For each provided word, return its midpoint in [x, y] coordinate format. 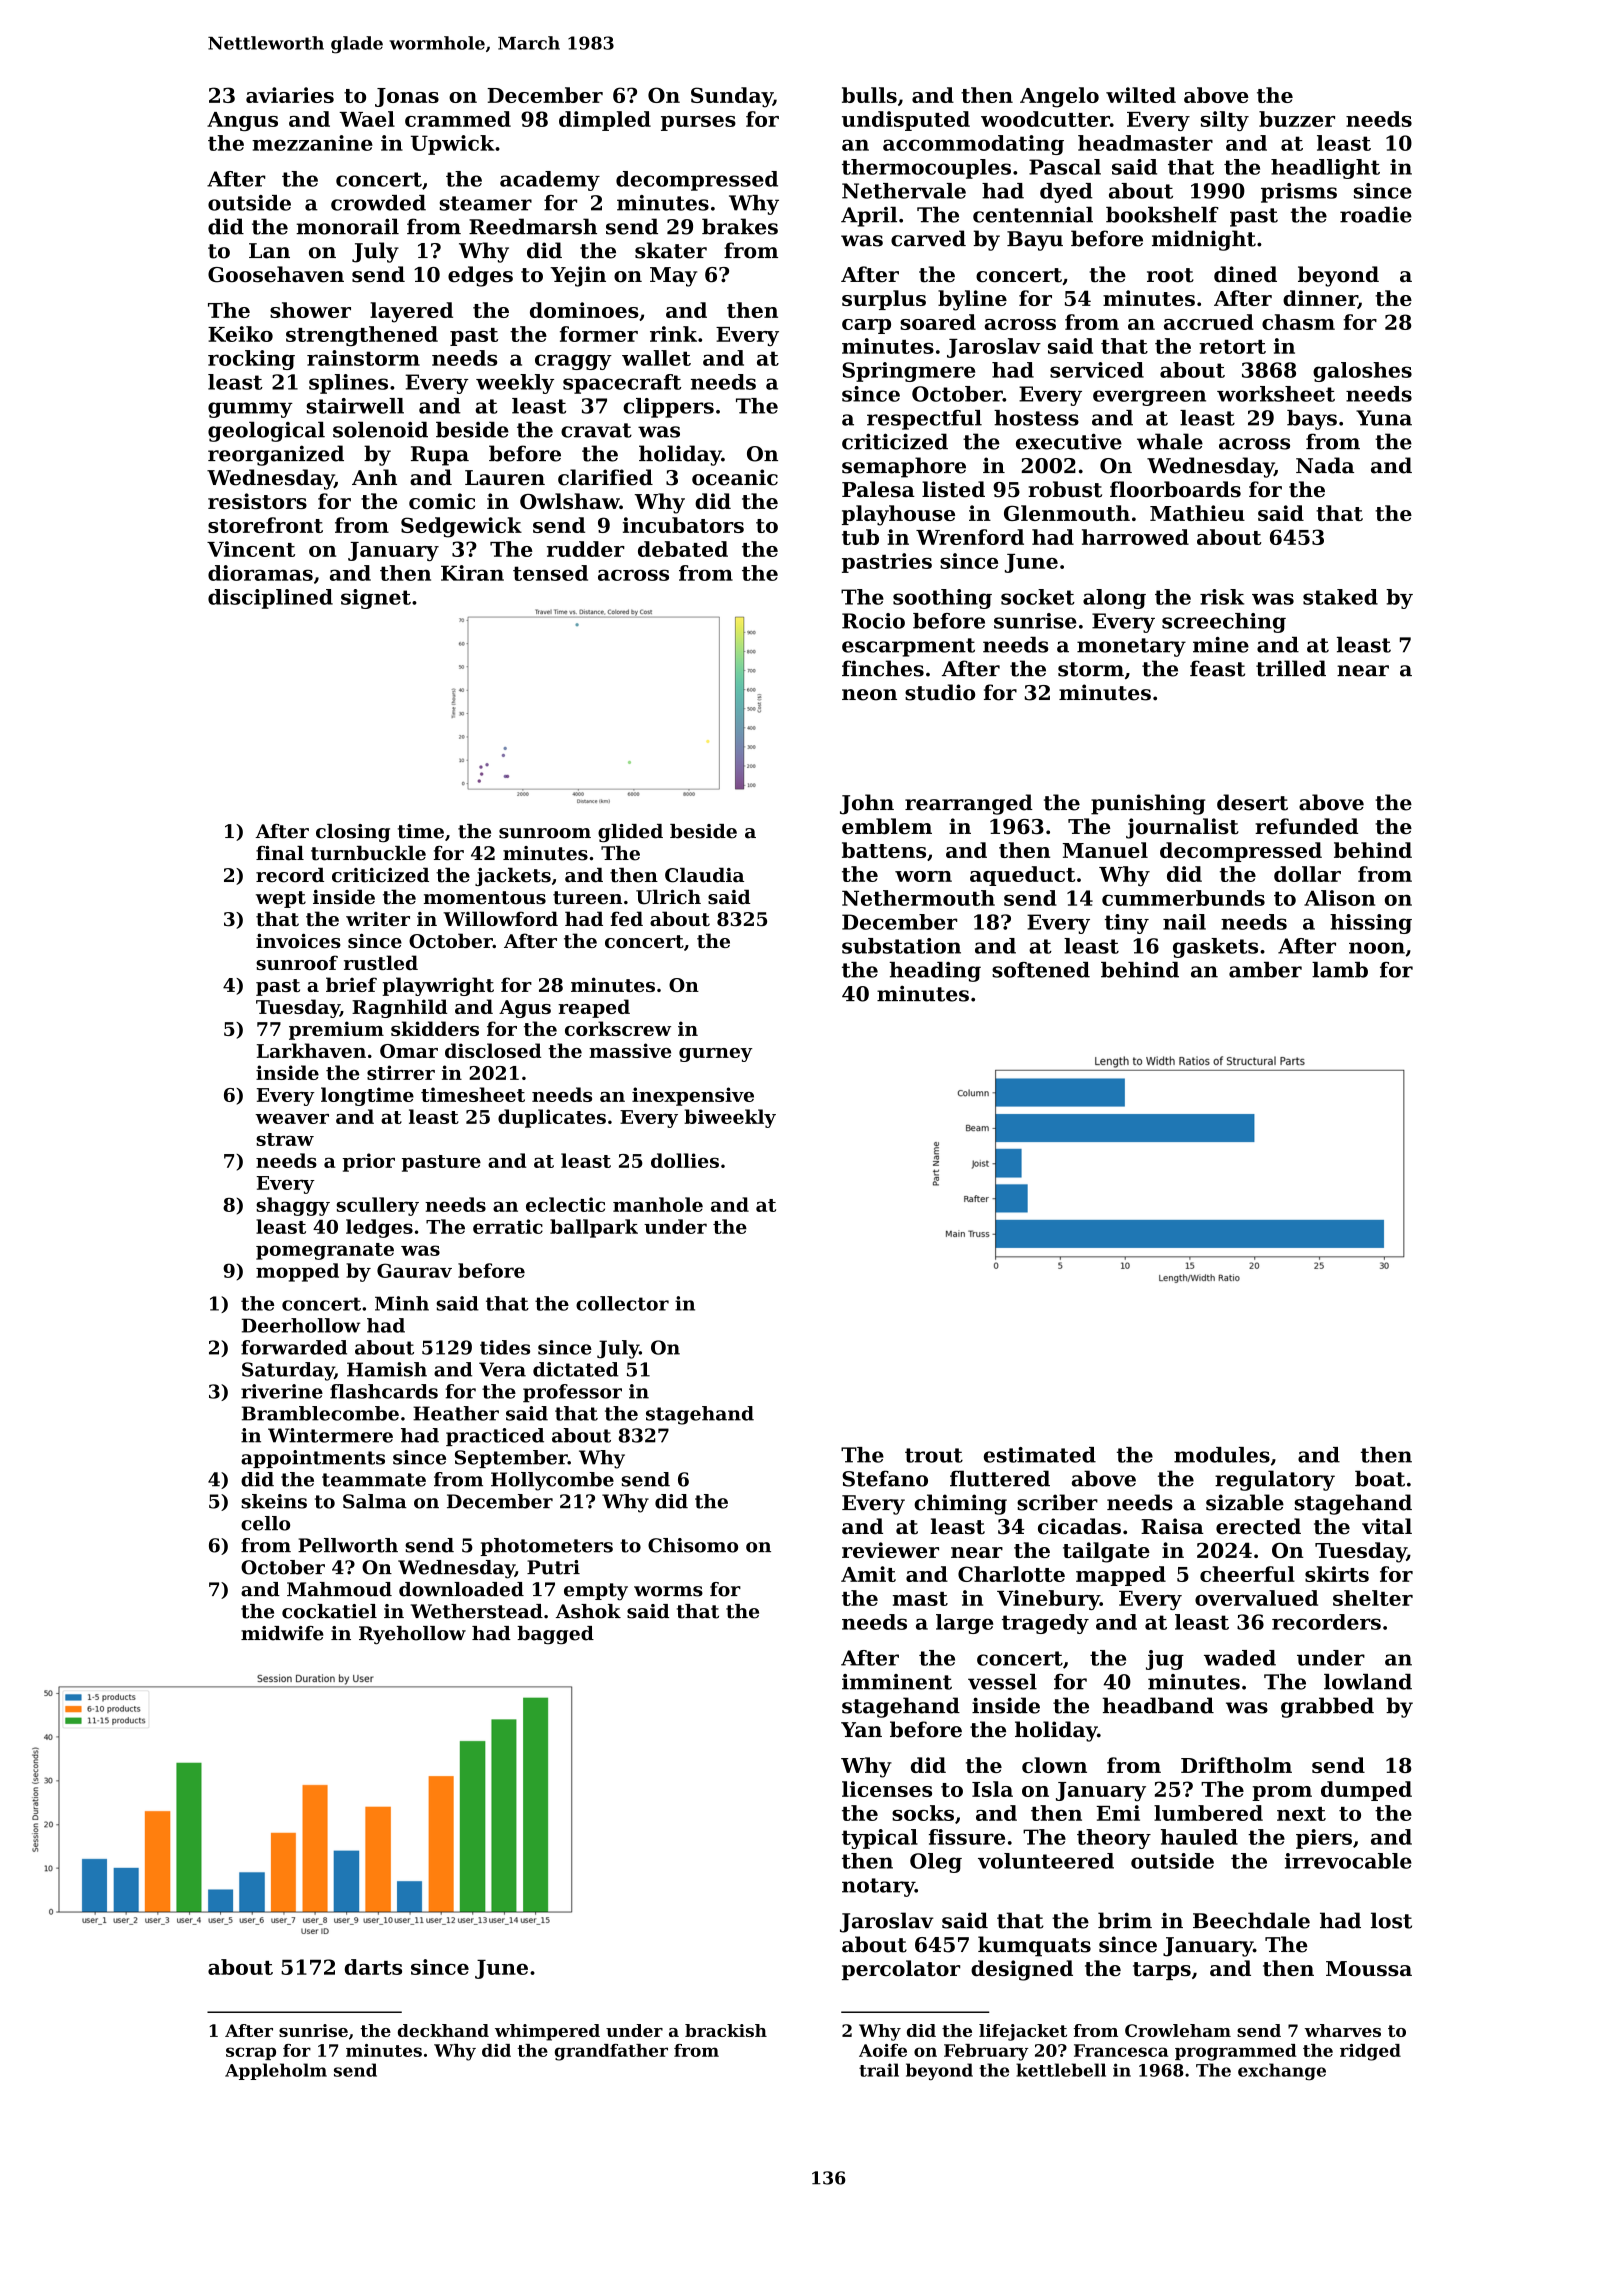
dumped [1366, 1791]
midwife [282, 1633]
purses [698, 123]
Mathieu [1197, 513]
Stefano [885, 1478]
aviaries [290, 95]
